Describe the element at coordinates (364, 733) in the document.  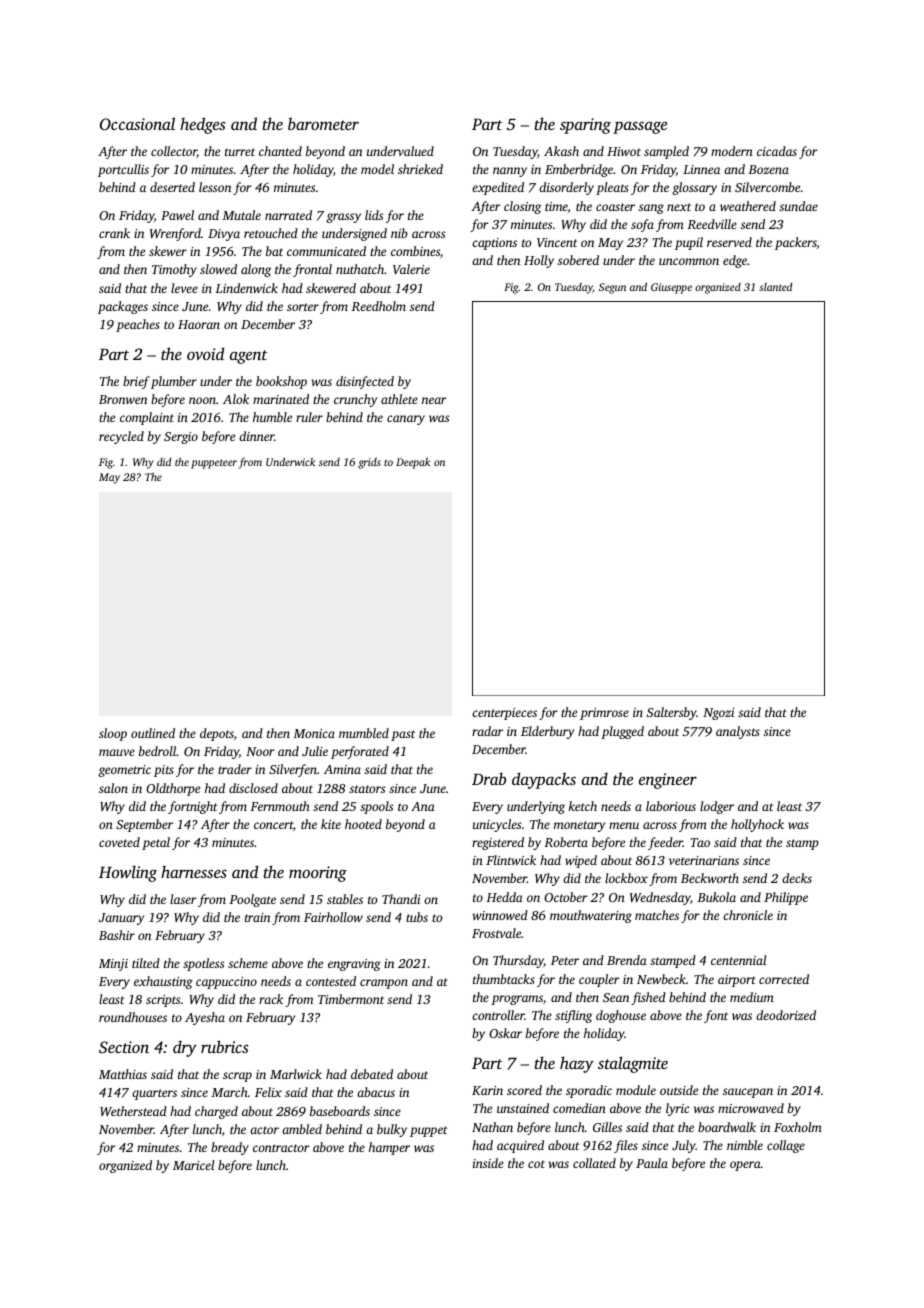
I see `mumbled` at that location.
